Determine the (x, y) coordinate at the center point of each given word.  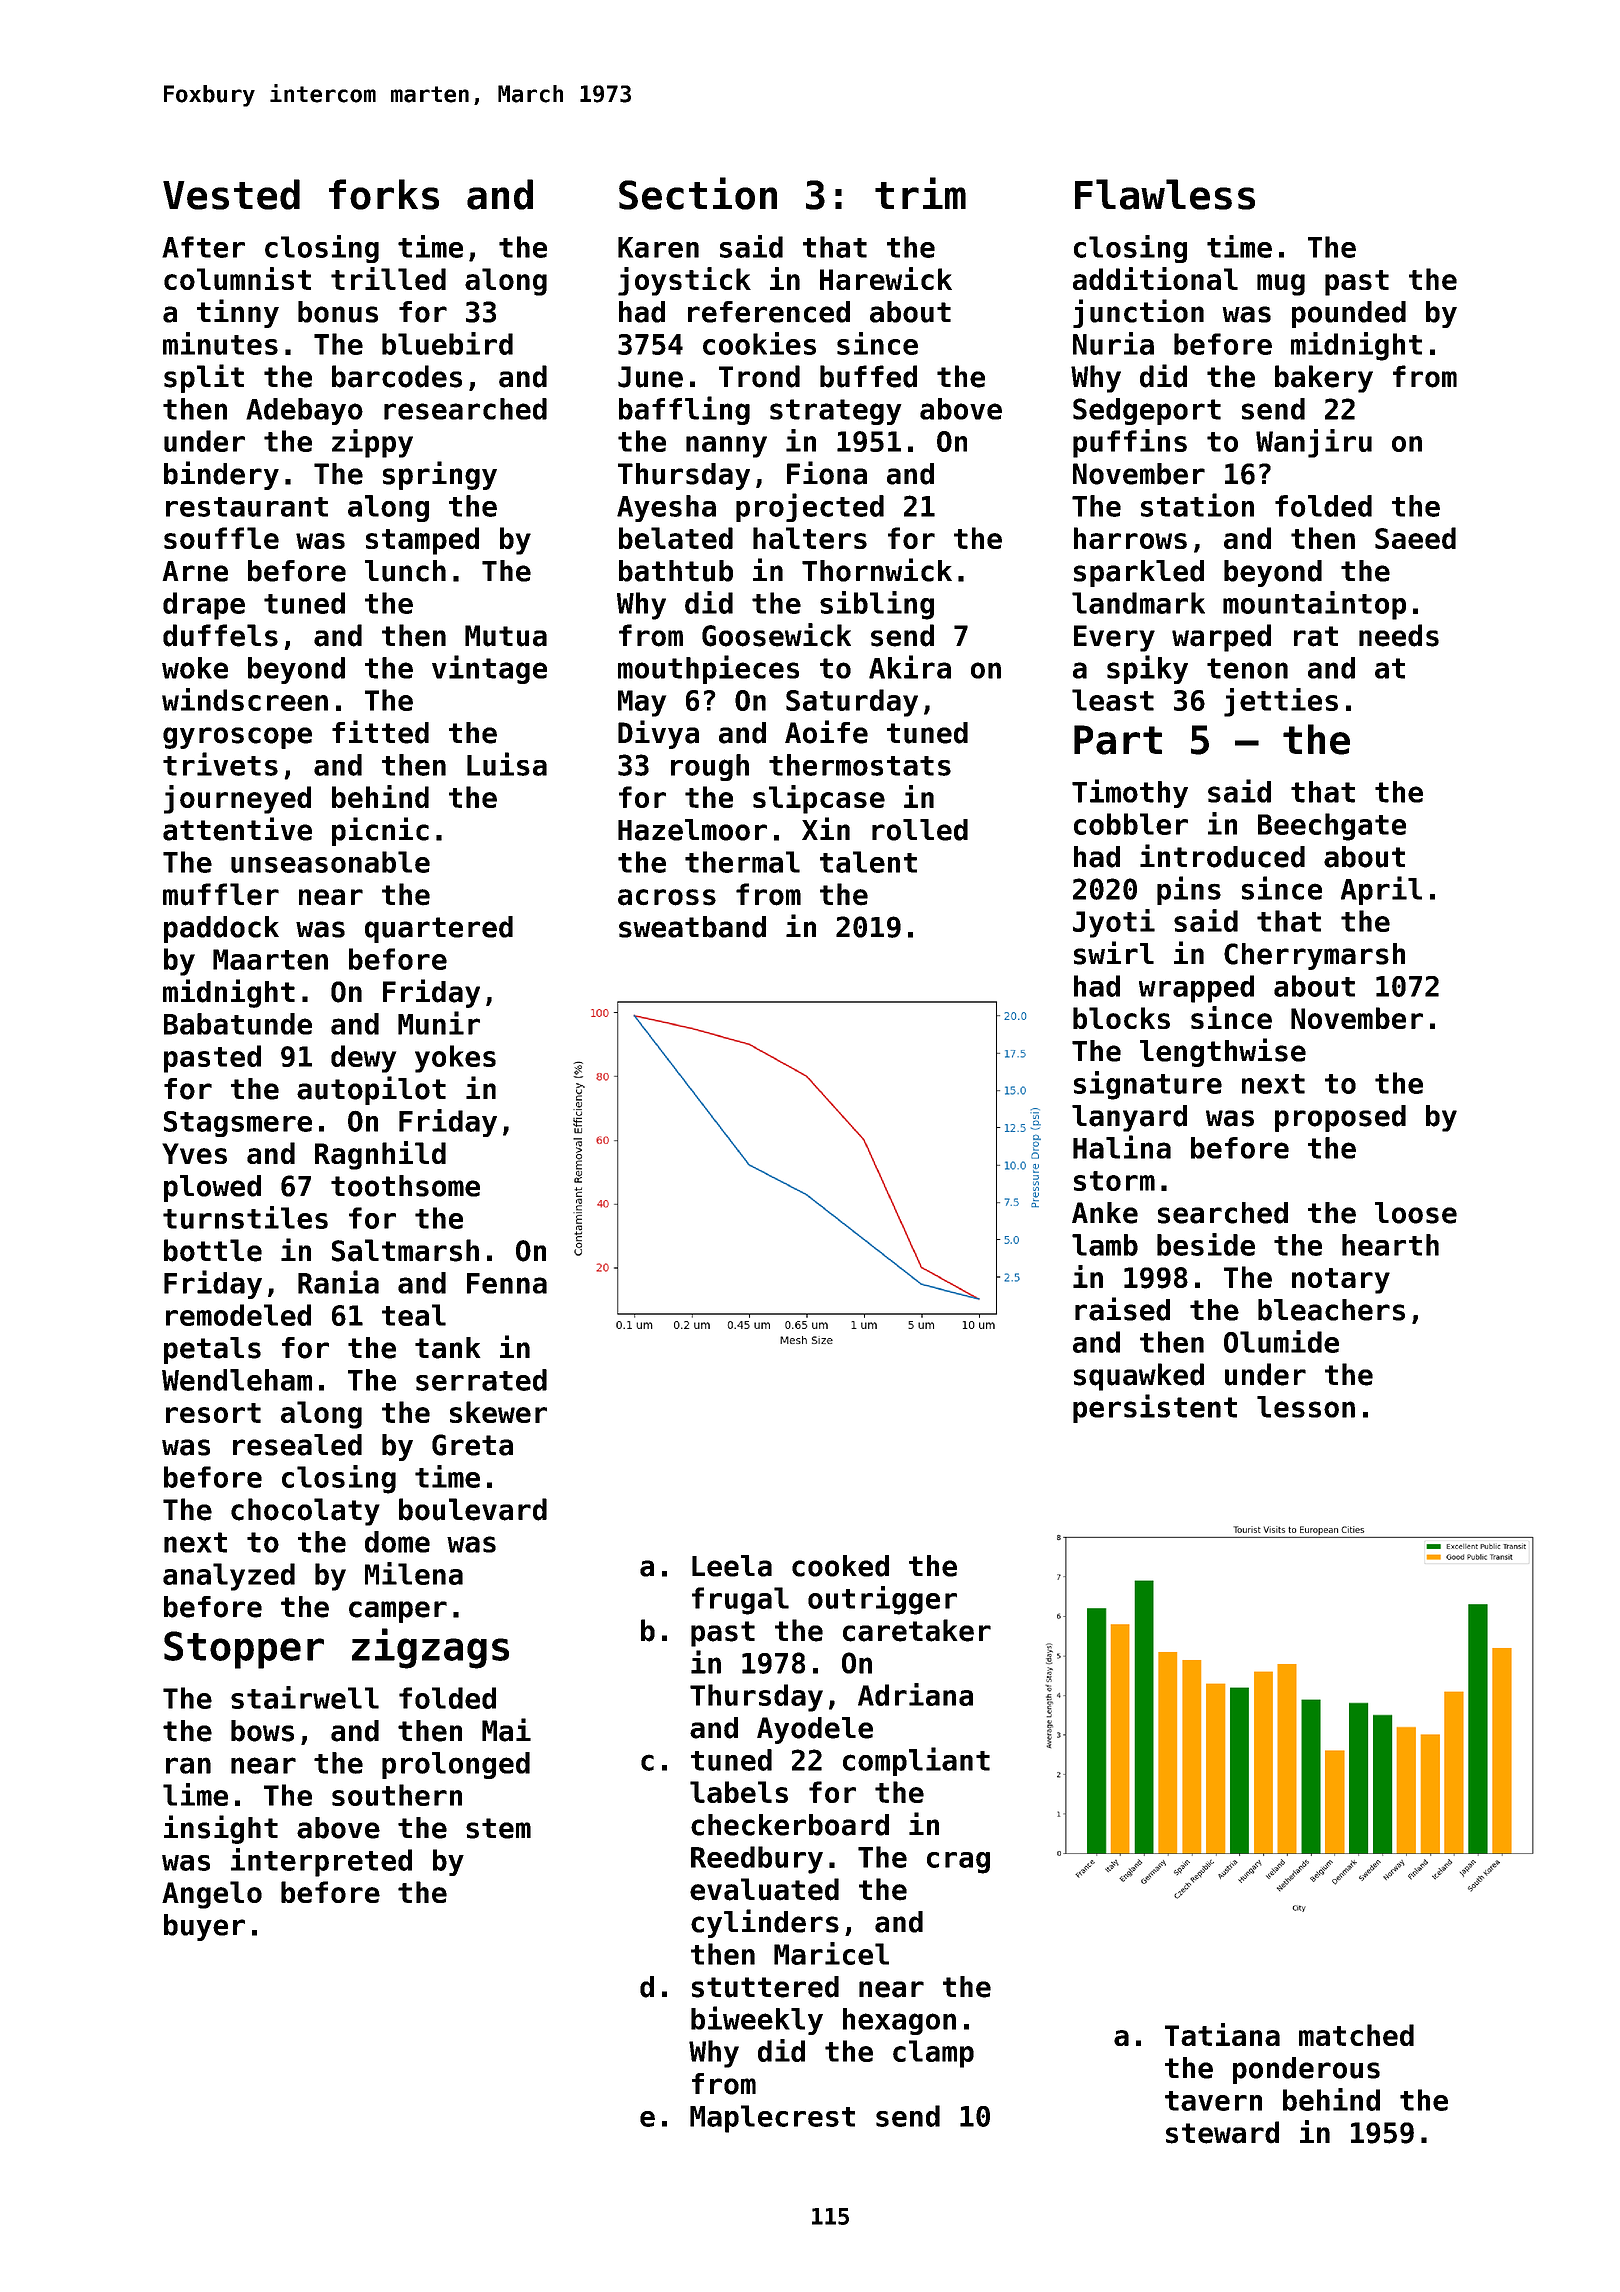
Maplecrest (772, 2119)
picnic (380, 831)
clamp (933, 2054)
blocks (1121, 1018)
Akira (910, 667)
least (1113, 700)
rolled (920, 830)
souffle (221, 538)
